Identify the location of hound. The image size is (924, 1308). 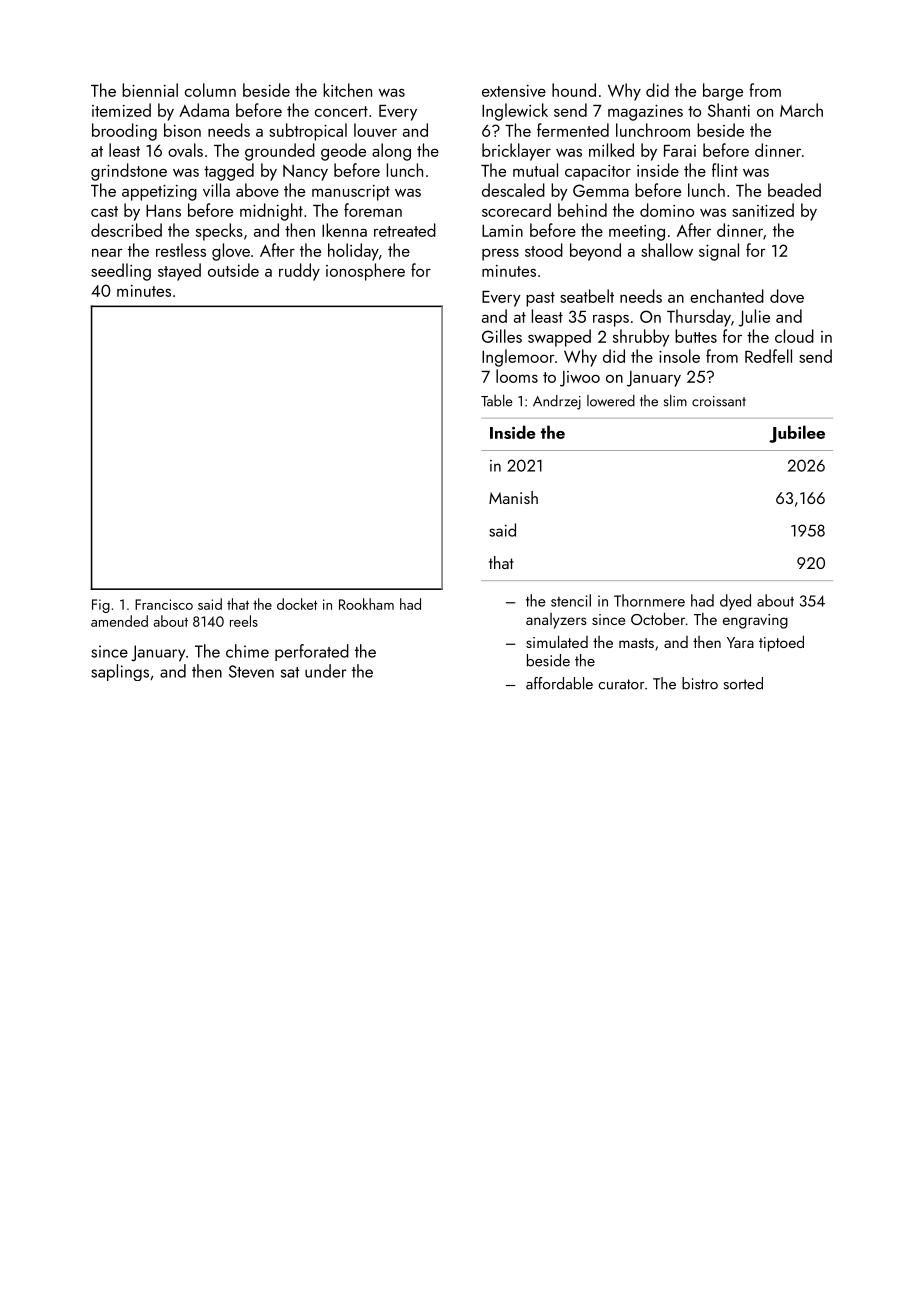
(574, 90).
